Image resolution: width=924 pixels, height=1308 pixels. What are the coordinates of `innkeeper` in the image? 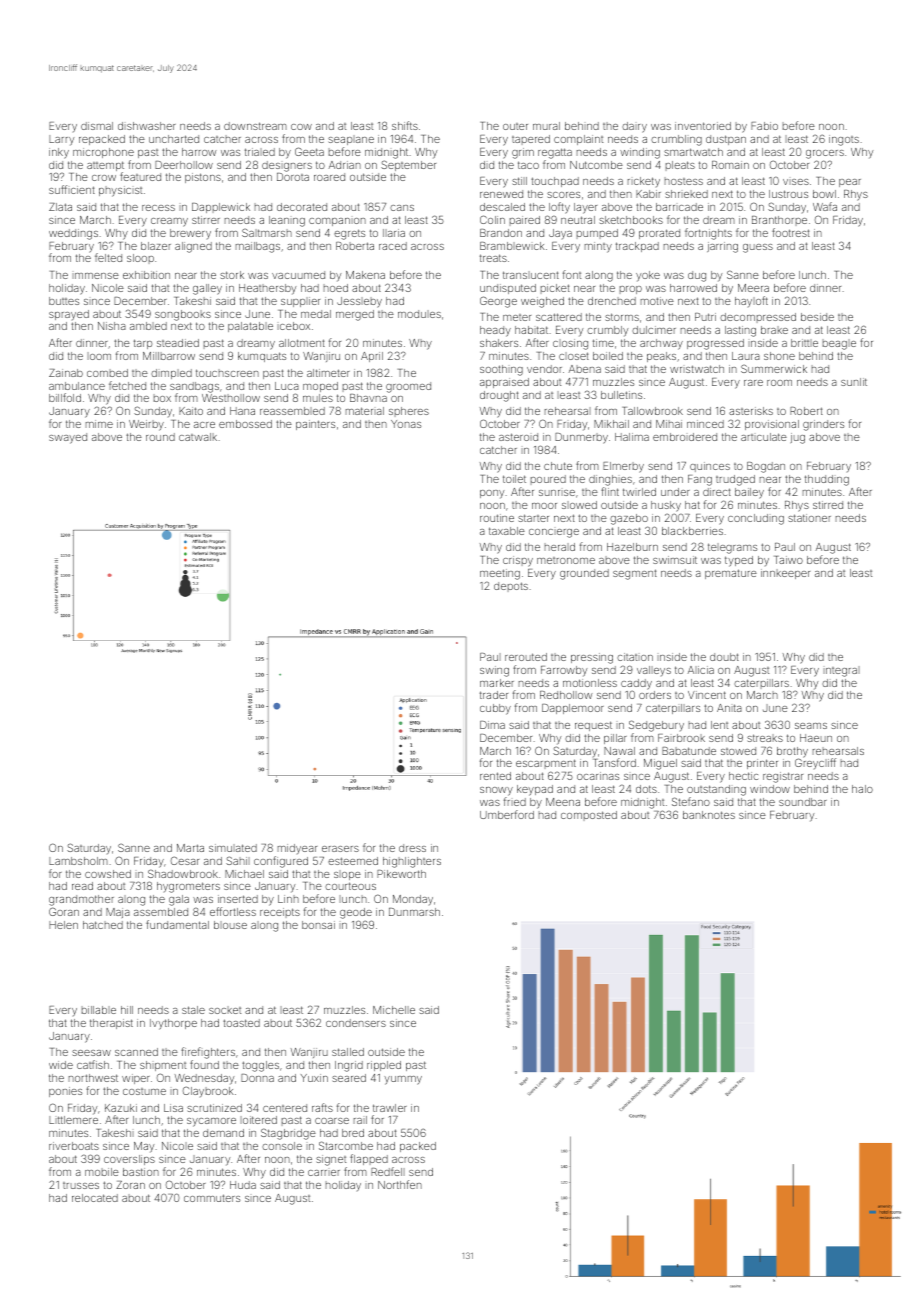 It's located at (785, 574).
